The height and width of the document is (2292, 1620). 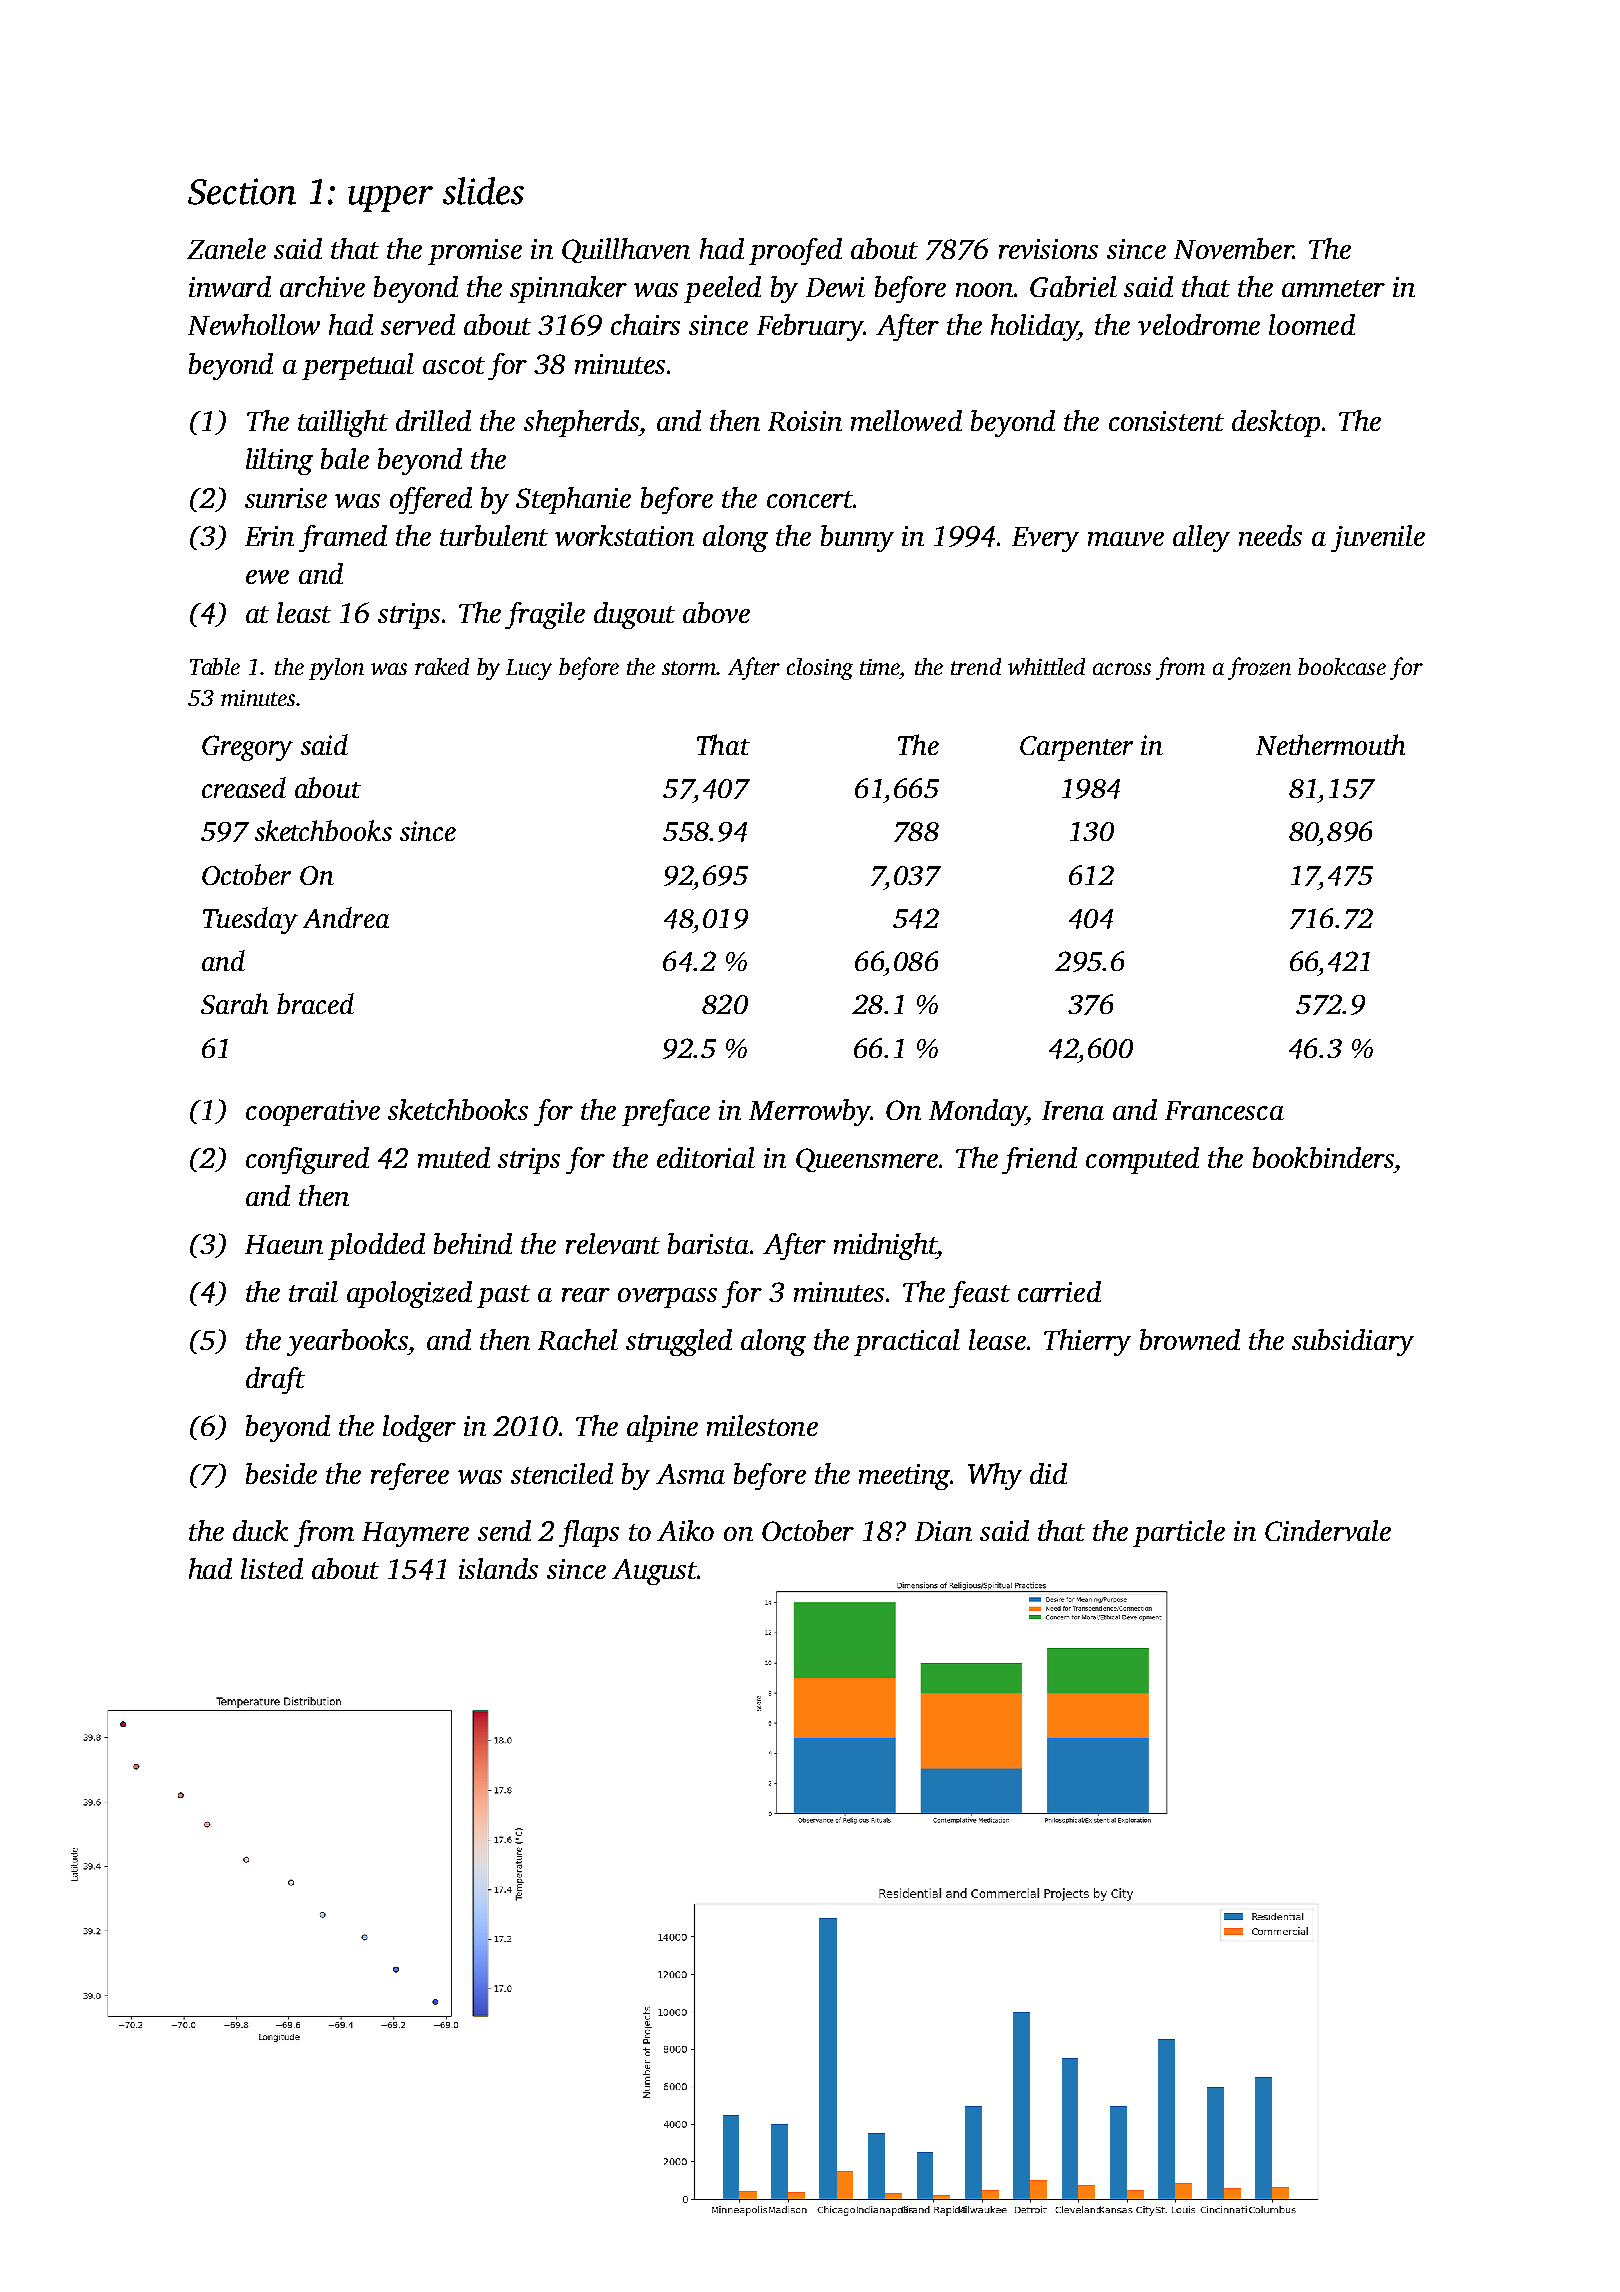 I want to click on lilting, so click(x=279, y=461).
